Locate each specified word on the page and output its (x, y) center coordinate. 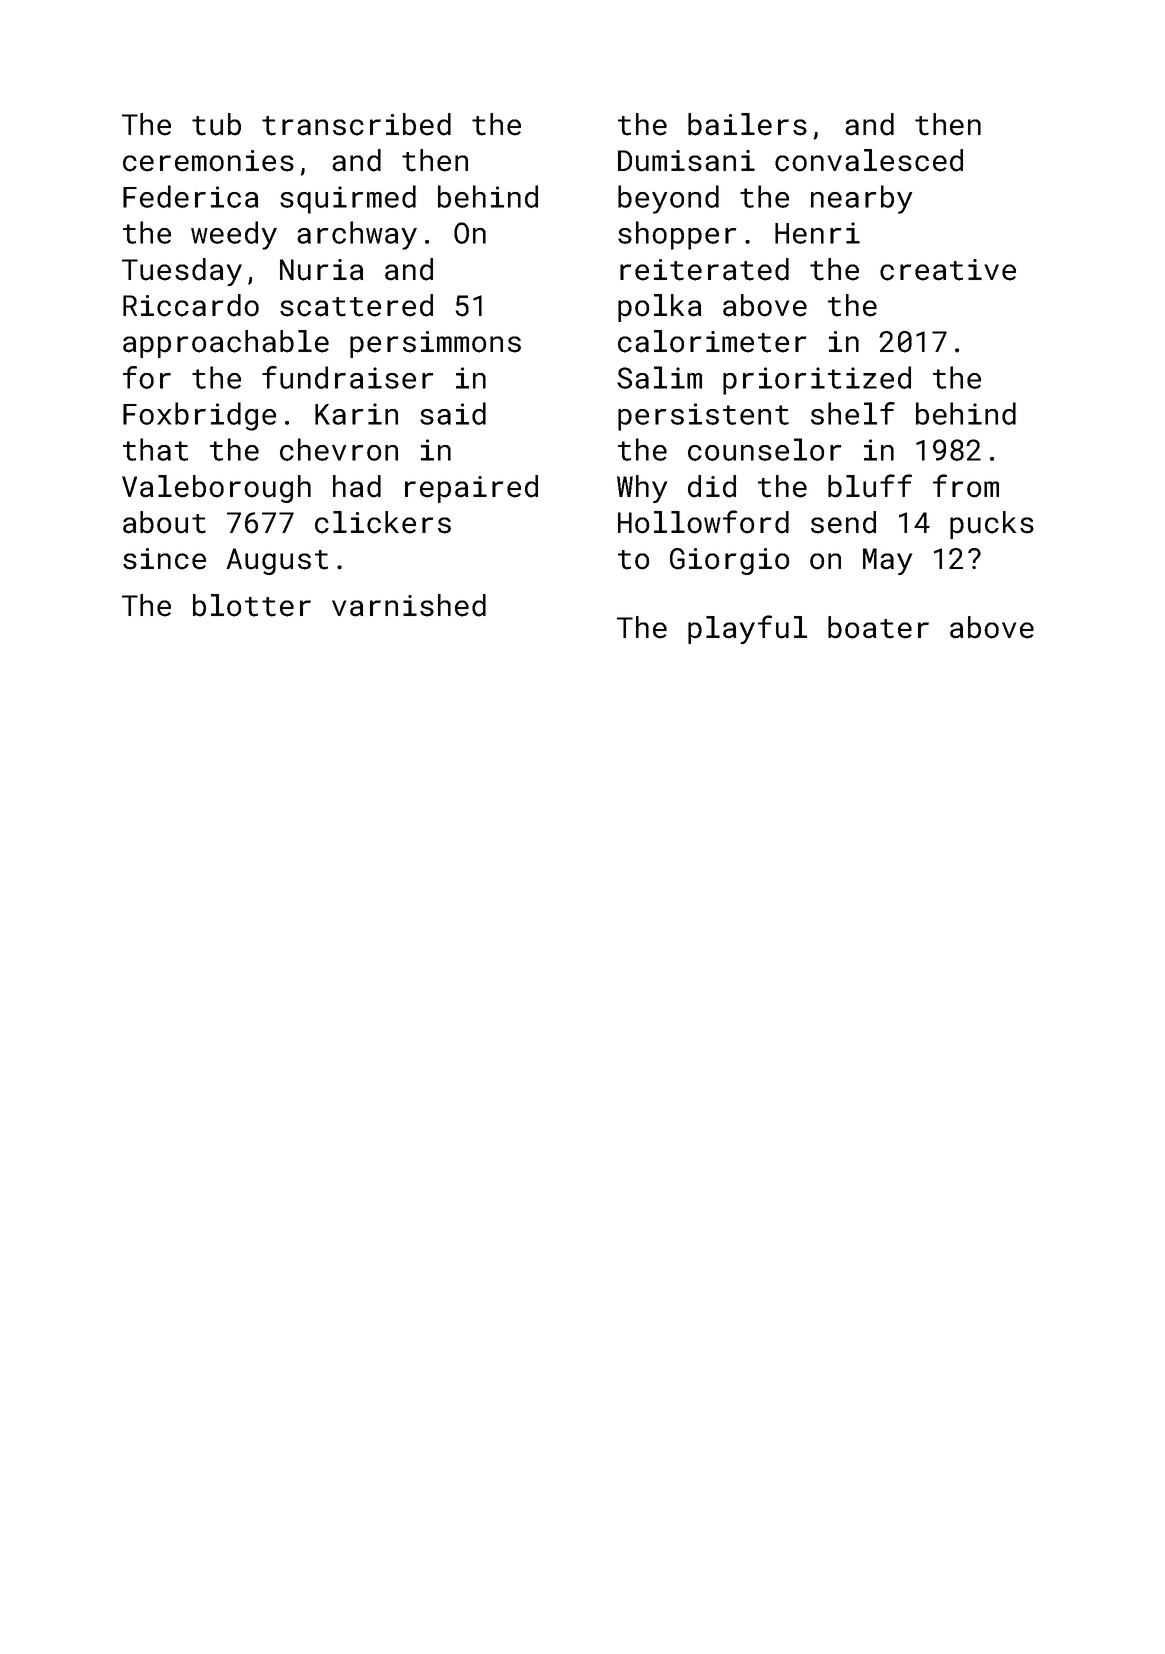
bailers (747, 124)
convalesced (869, 160)
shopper (677, 235)
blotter (252, 605)
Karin (356, 414)
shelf (853, 413)
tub (216, 124)
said (453, 413)
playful (747, 629)
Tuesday (182, 272)
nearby (862, 199)
